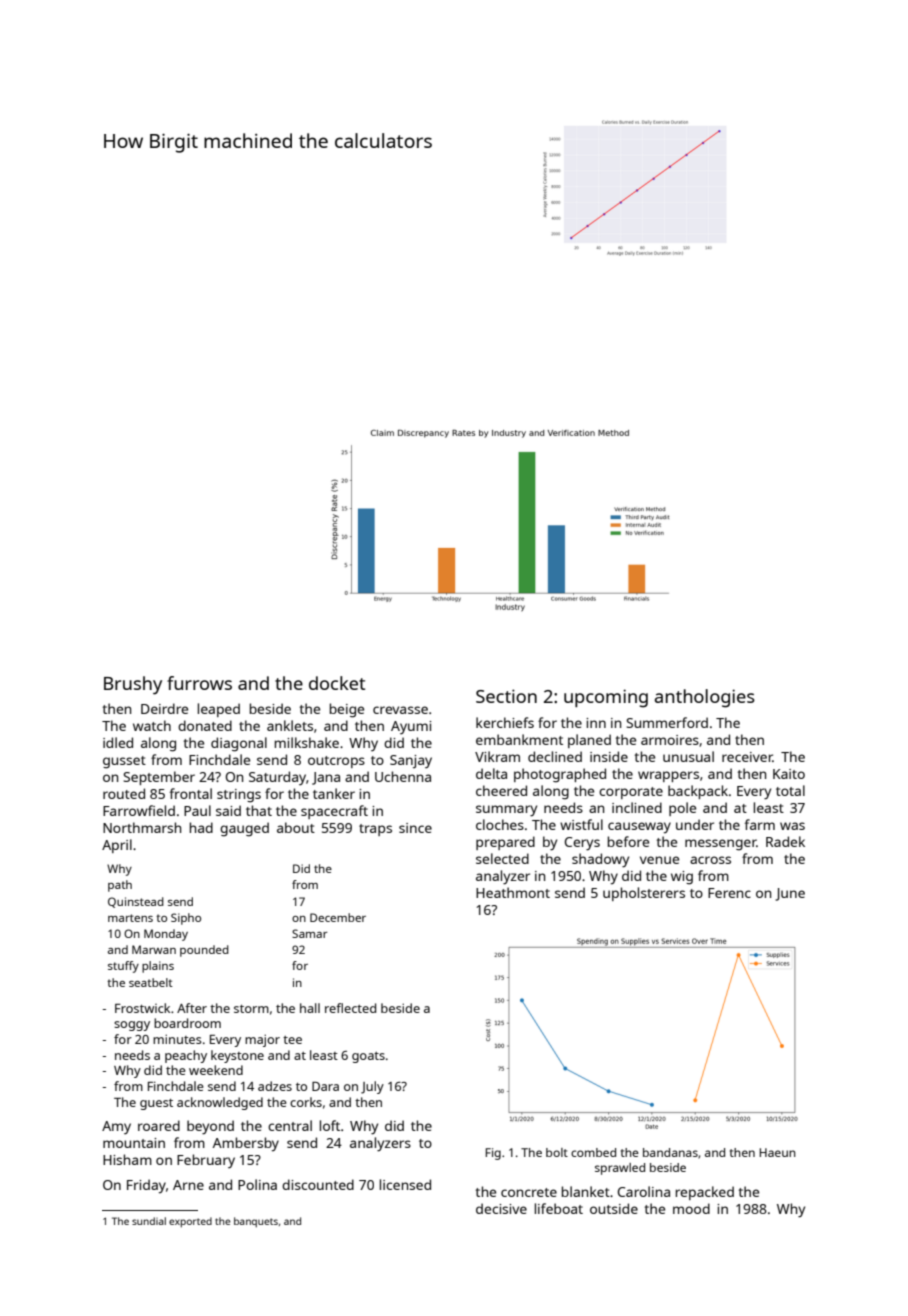 This screenshot has width=908, height=1316. Describe the element at coordinates (705, 698) in the screenshot. I see `anthologies` at that location.
